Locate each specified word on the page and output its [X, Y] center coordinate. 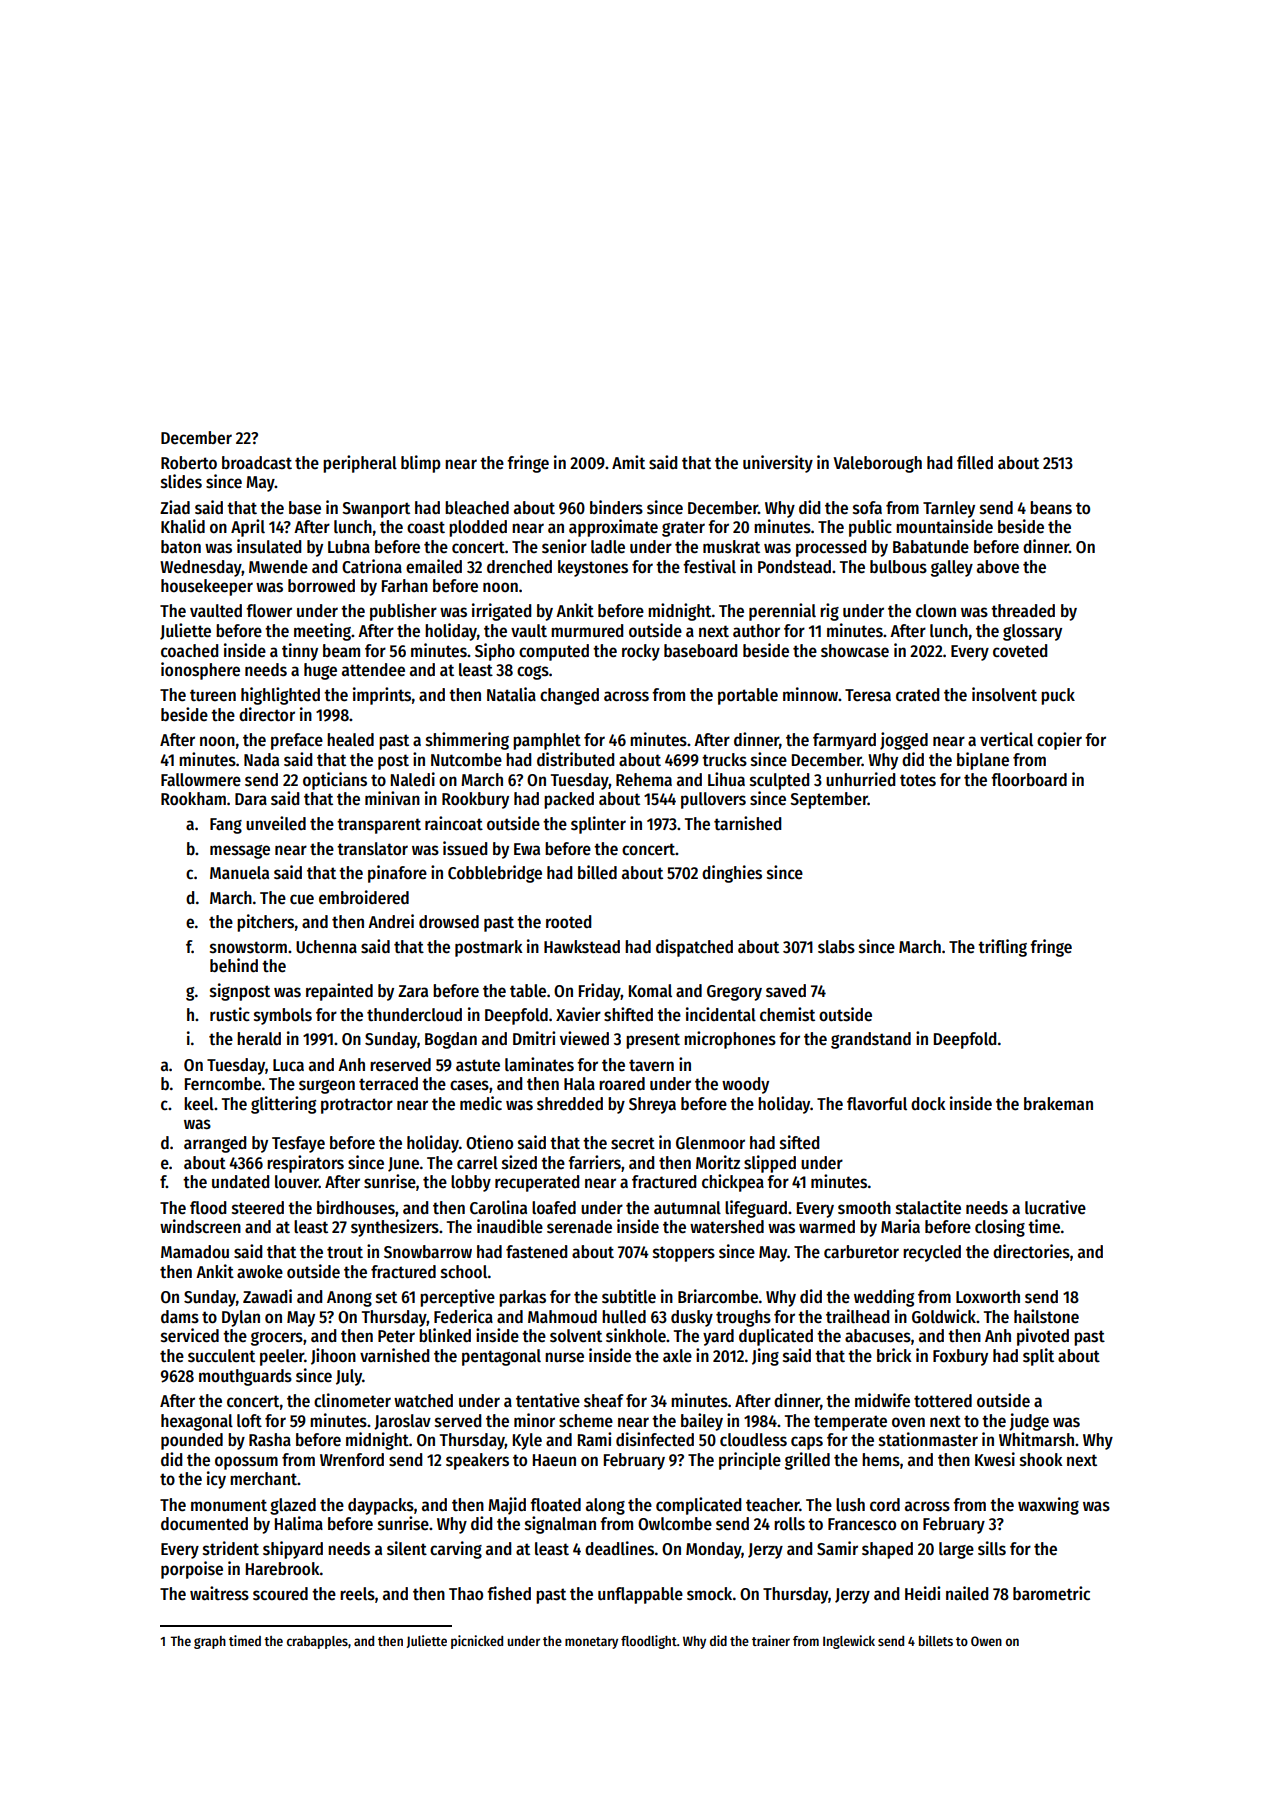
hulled [624, 1317]
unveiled [276, 823]
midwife [882, 1400]
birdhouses [356, 1207]
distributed [575, 759]
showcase [855, 651]
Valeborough [877, 464]
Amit [628, 462]
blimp [421, 464]
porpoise [192, 1570]
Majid [507, 1506]
